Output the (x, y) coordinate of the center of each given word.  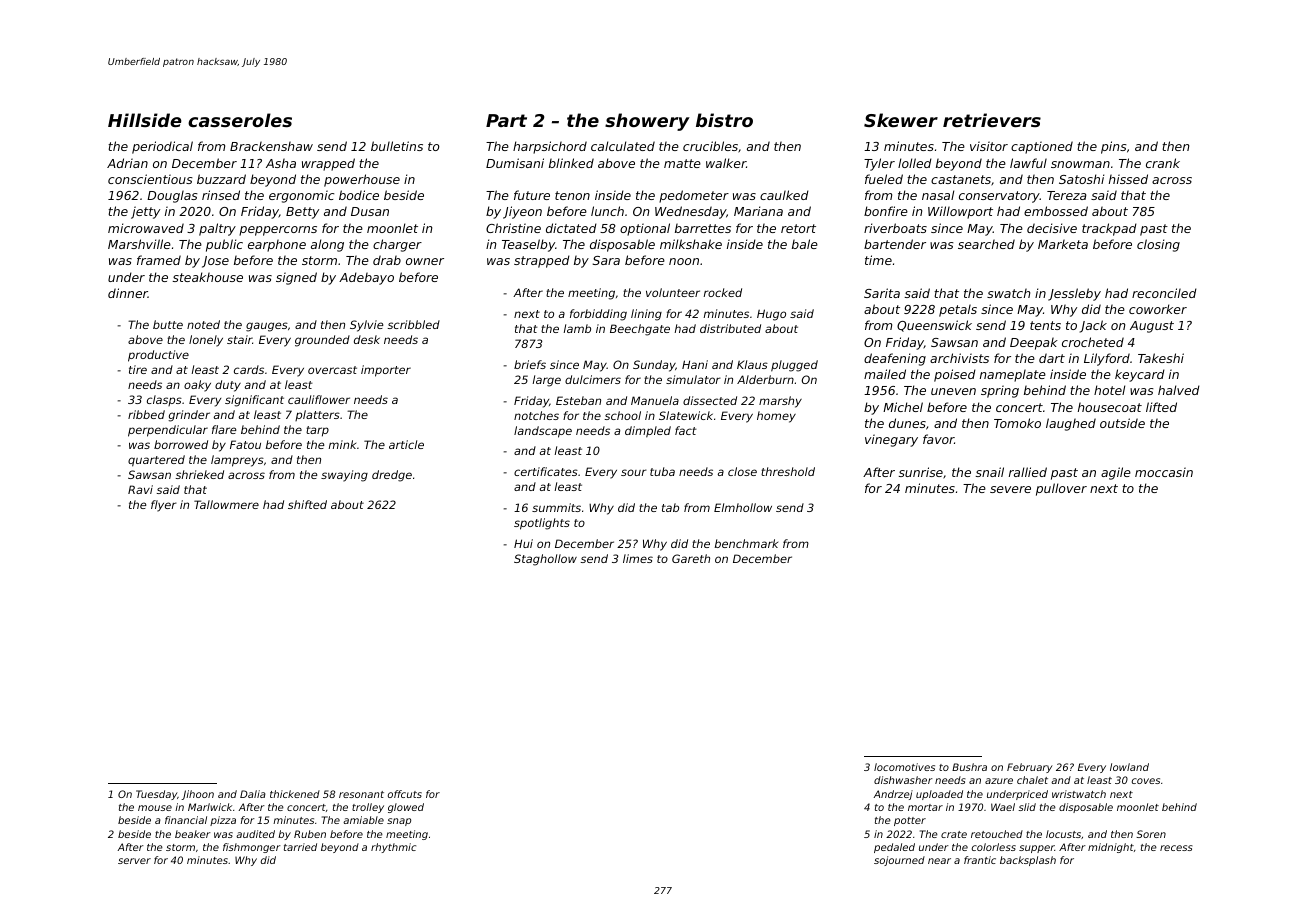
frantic (980, 860)
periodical (162, 147)
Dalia (253, 794)
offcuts (405, 794)
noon (684, 261)
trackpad (1109, 229)
